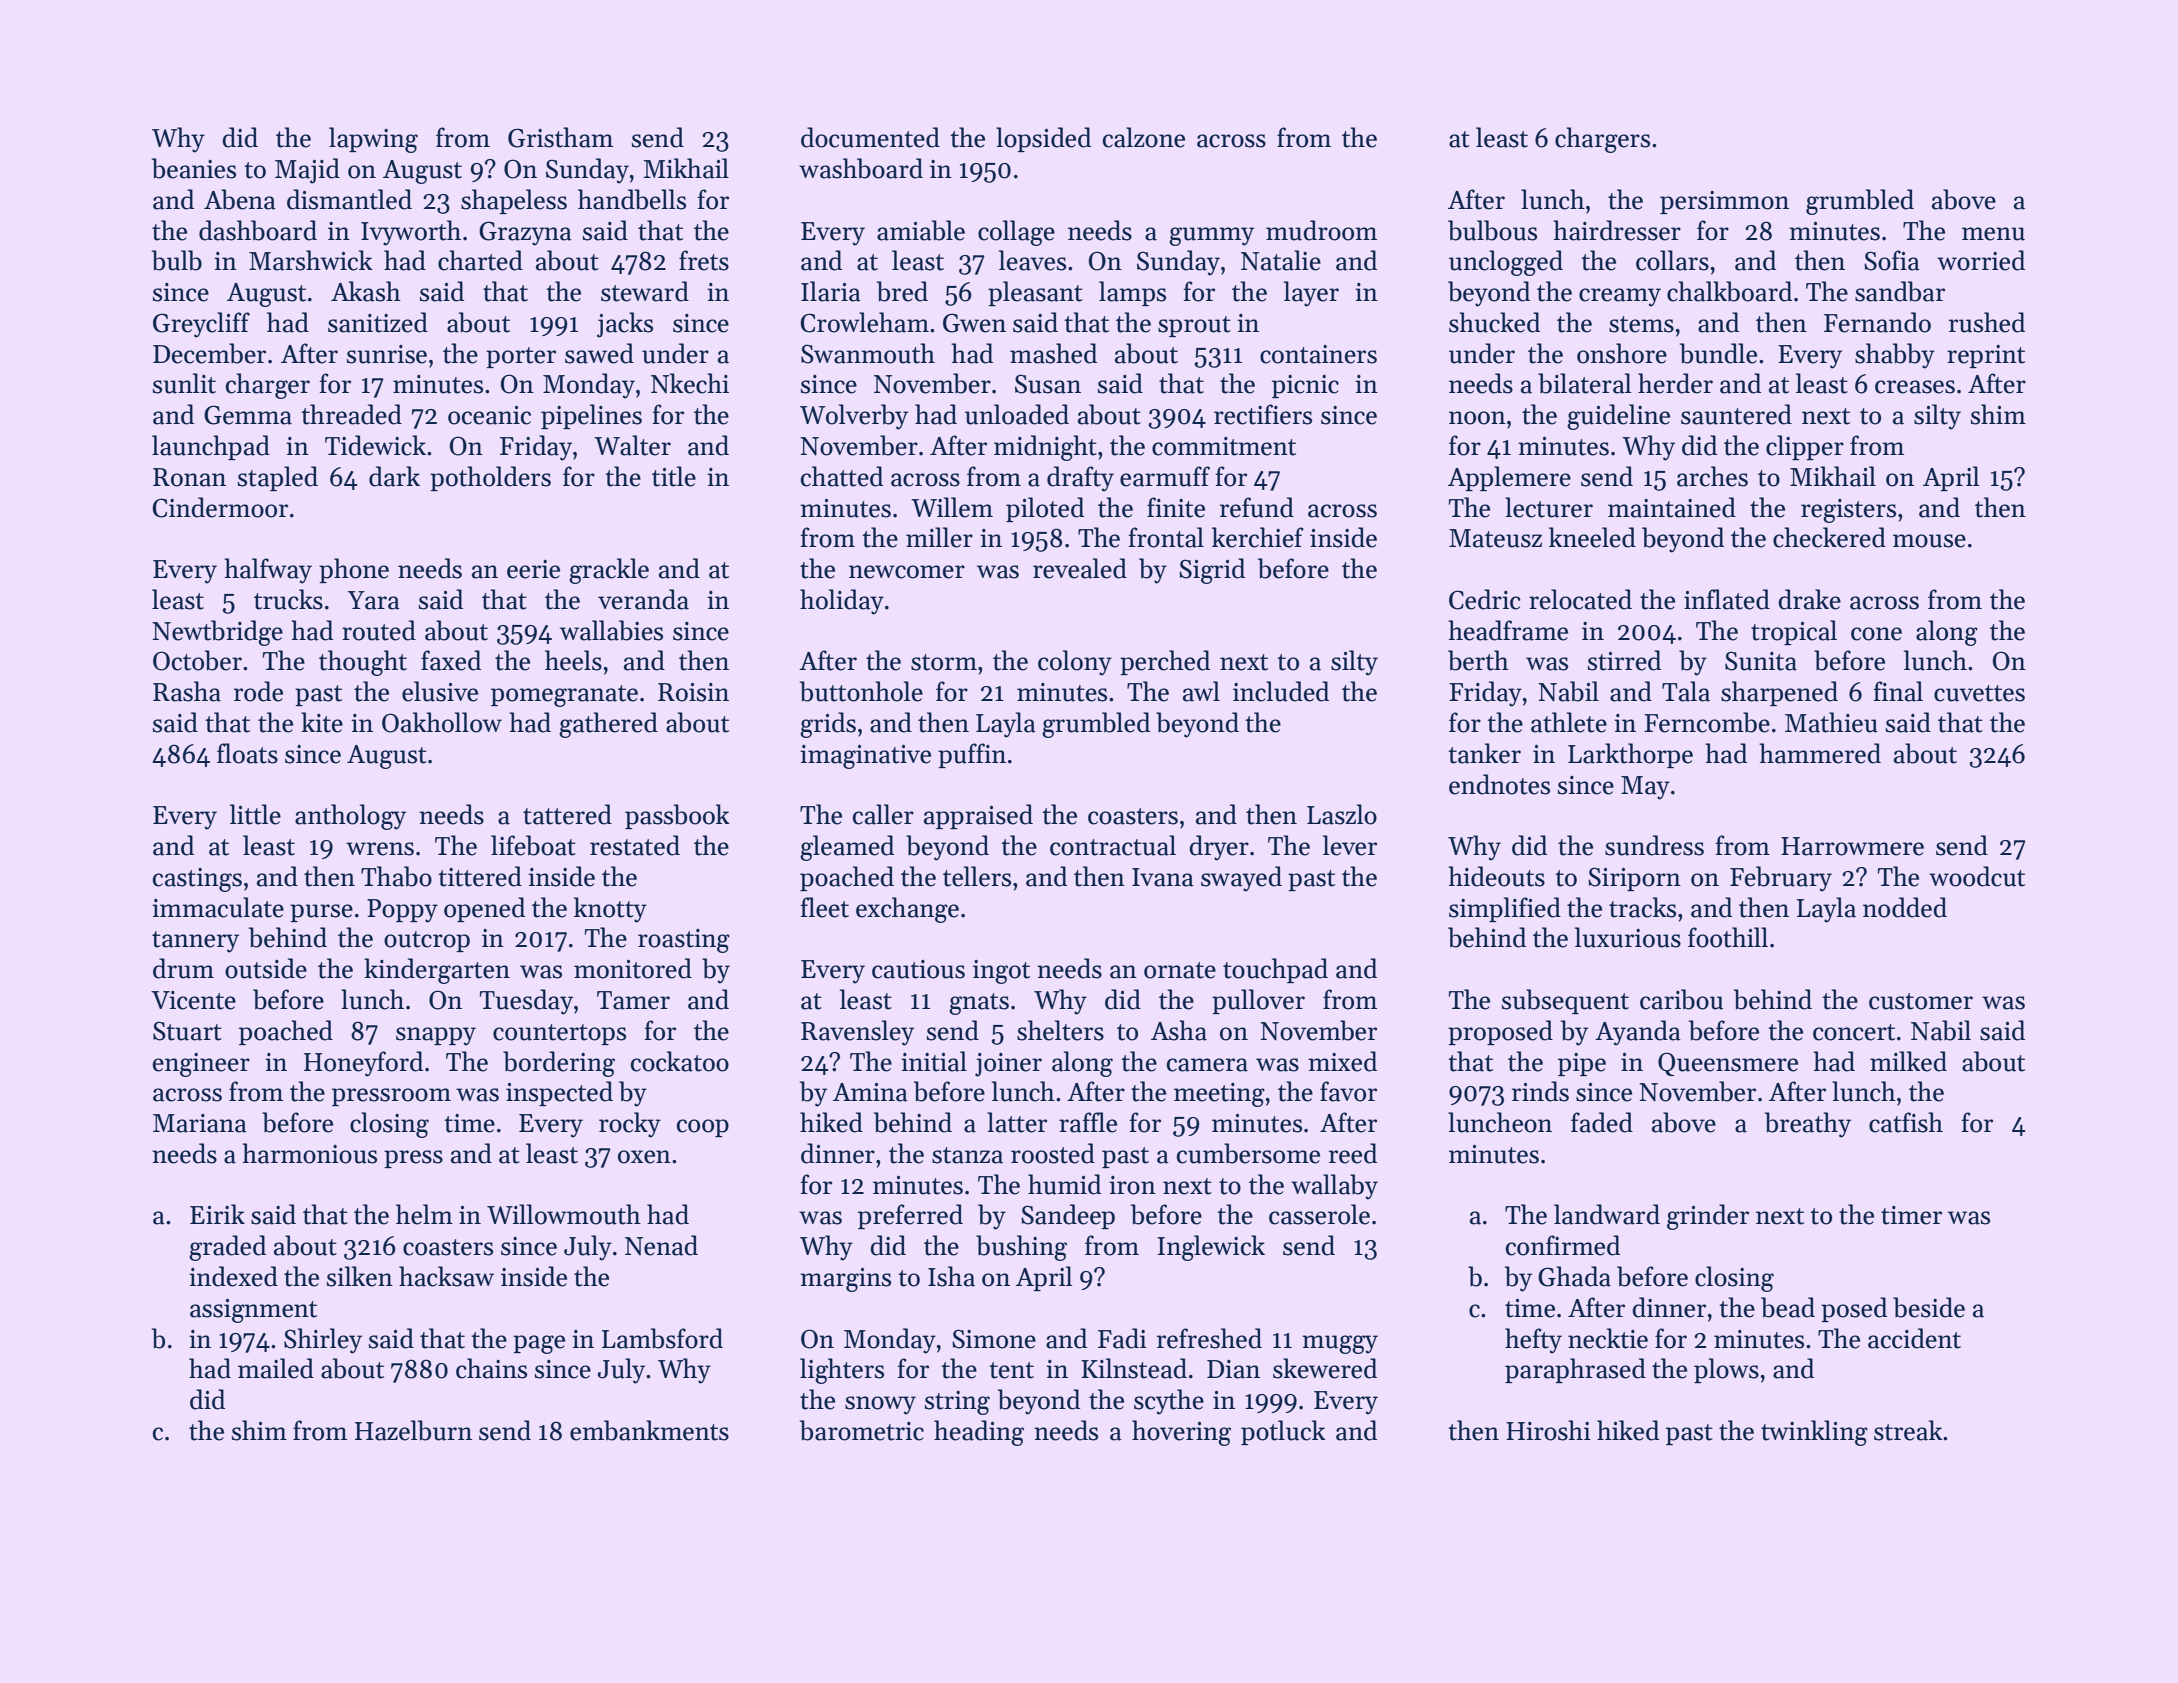  What do you see at coordinates (1728, 937) in the document?
I see `foothill` at bounding box center [1728, 937].
